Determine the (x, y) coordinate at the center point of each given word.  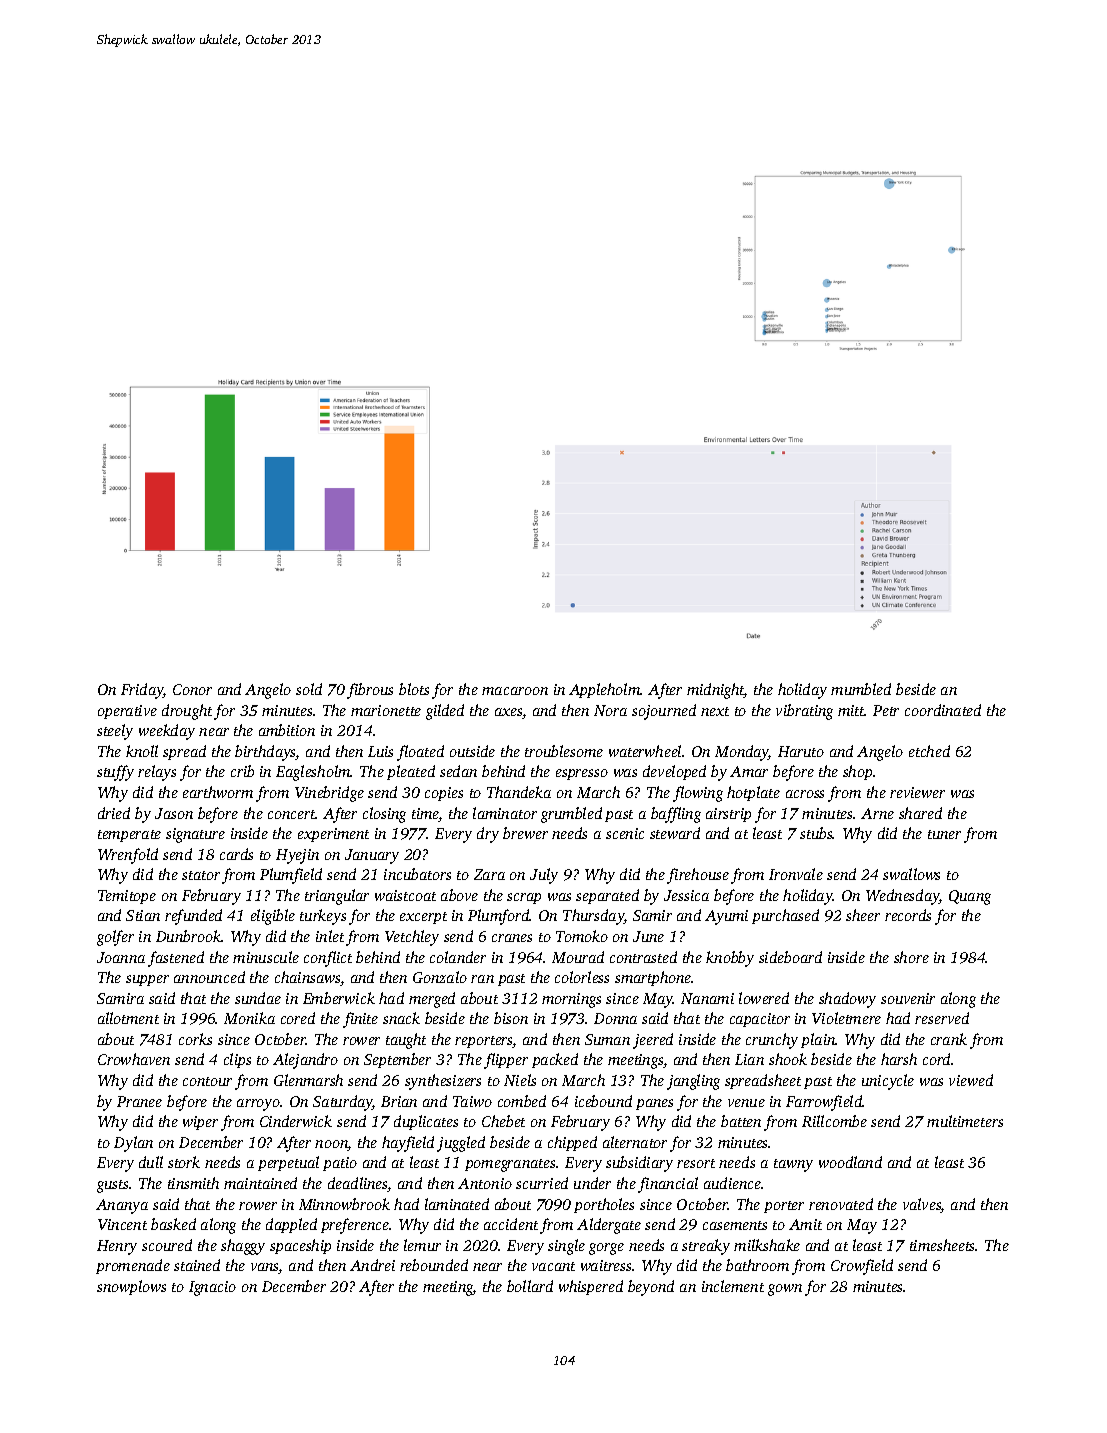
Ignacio (212, 1288)
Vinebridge (329, 794)
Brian (399, 1101)
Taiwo (472, 1101)
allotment (128, 1018)
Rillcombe (834, 1121)
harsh (899, 1059)
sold (309, 689)
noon (331, 1145)
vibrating (804, 712)
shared (920, 813)
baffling (676, 815)
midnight (716, 691)
